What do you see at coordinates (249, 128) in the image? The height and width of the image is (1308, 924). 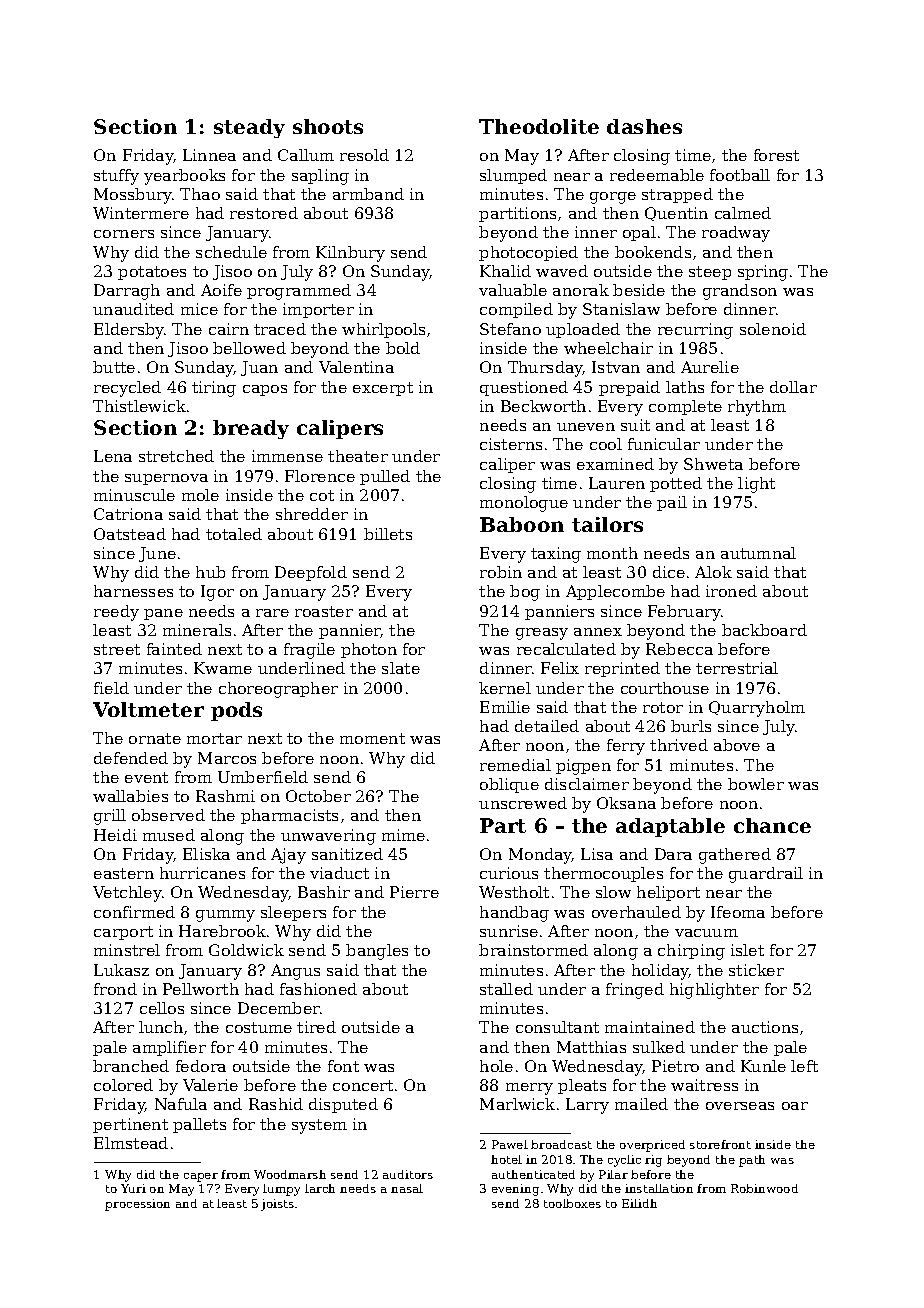 I see `steady` at bounding box center [249, 128].
